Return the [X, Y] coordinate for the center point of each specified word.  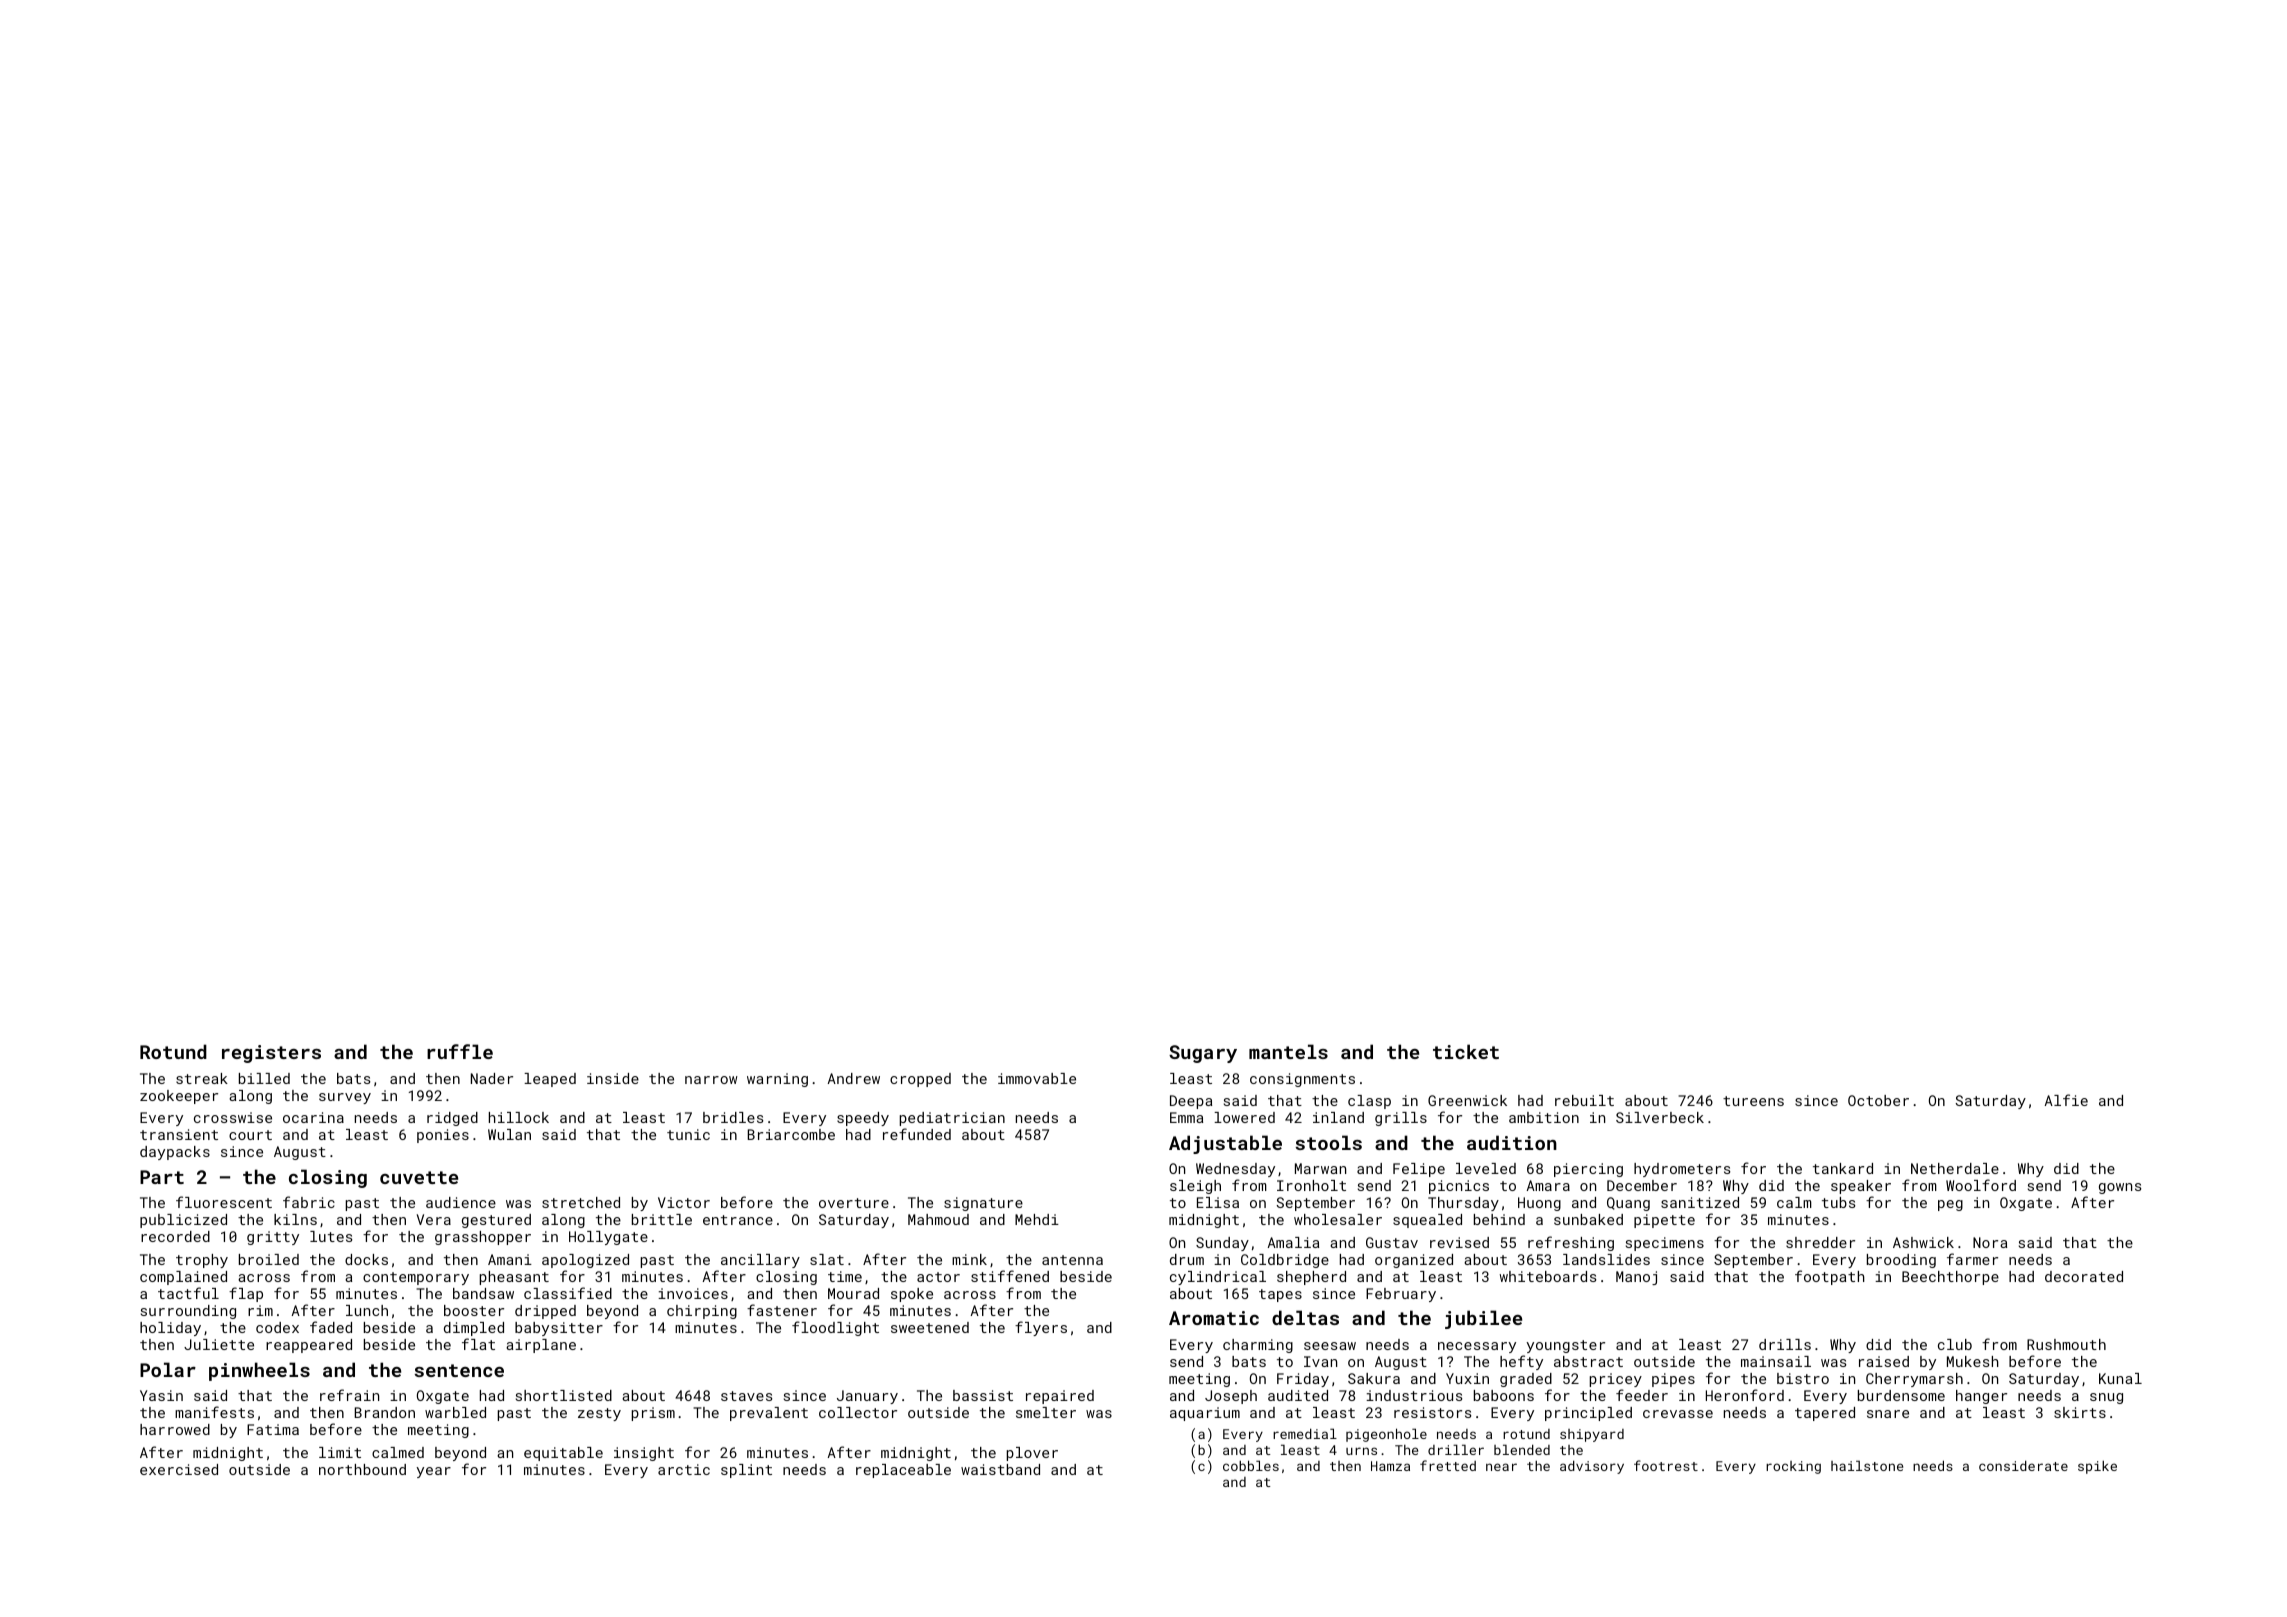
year [433, 1472]
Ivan [1320, 1361]
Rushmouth [2066, 1344]
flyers [1041, 1328]
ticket [1466, 1051]
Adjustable [1225, 1144]
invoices [693, 1293]
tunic [688, 1134]
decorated [2084, 1276]
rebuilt [1584, 1100]
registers [271, 1054]
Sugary [1203, 1054]
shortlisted [564, 1395]
